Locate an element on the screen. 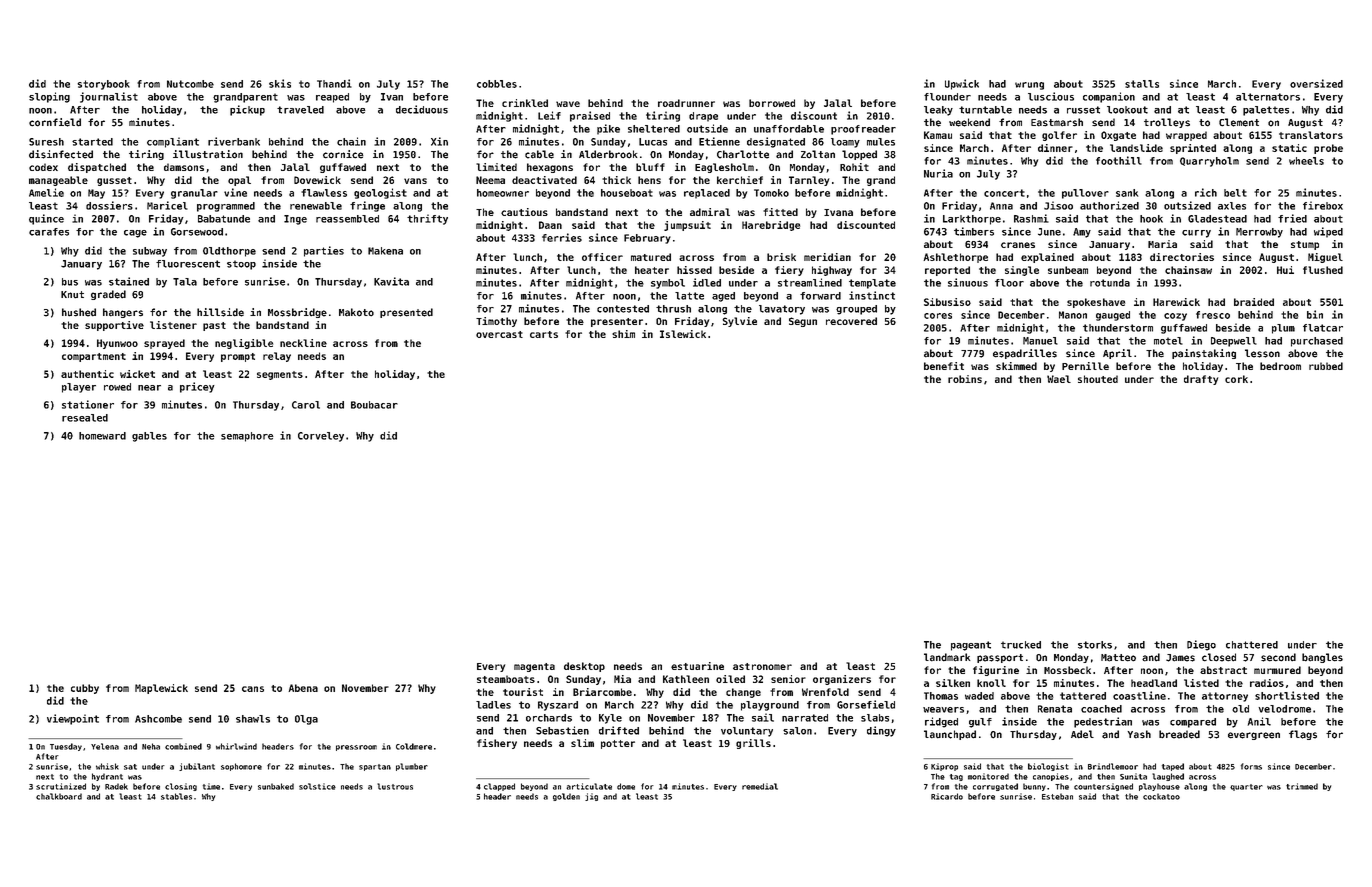 The height and width of the screenshot is (887, 1372). chattered is located at coordinates (1252, 645).
